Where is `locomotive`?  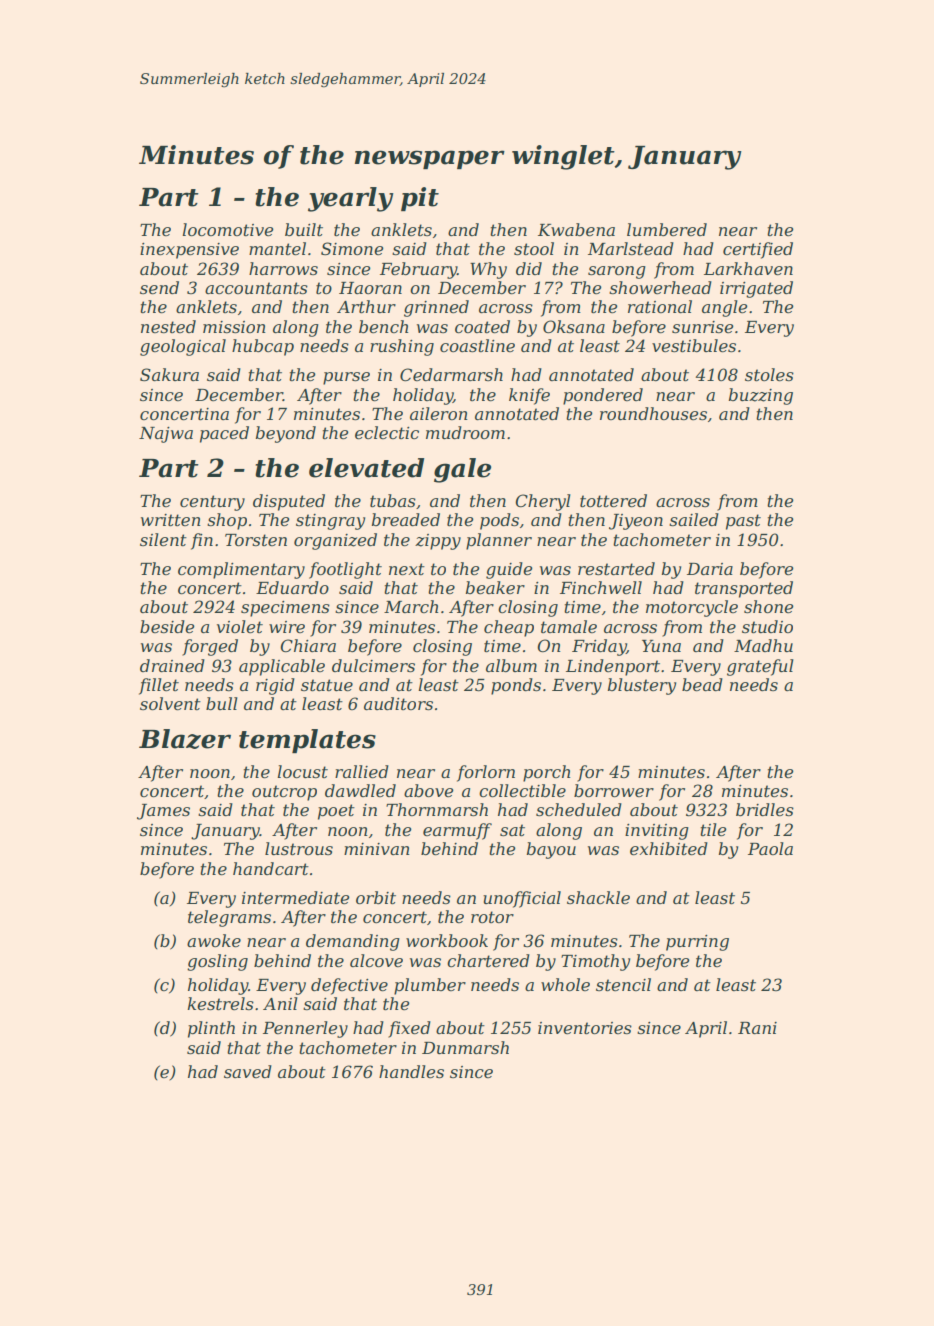
locomotive is located at coordinates (228, 229).
